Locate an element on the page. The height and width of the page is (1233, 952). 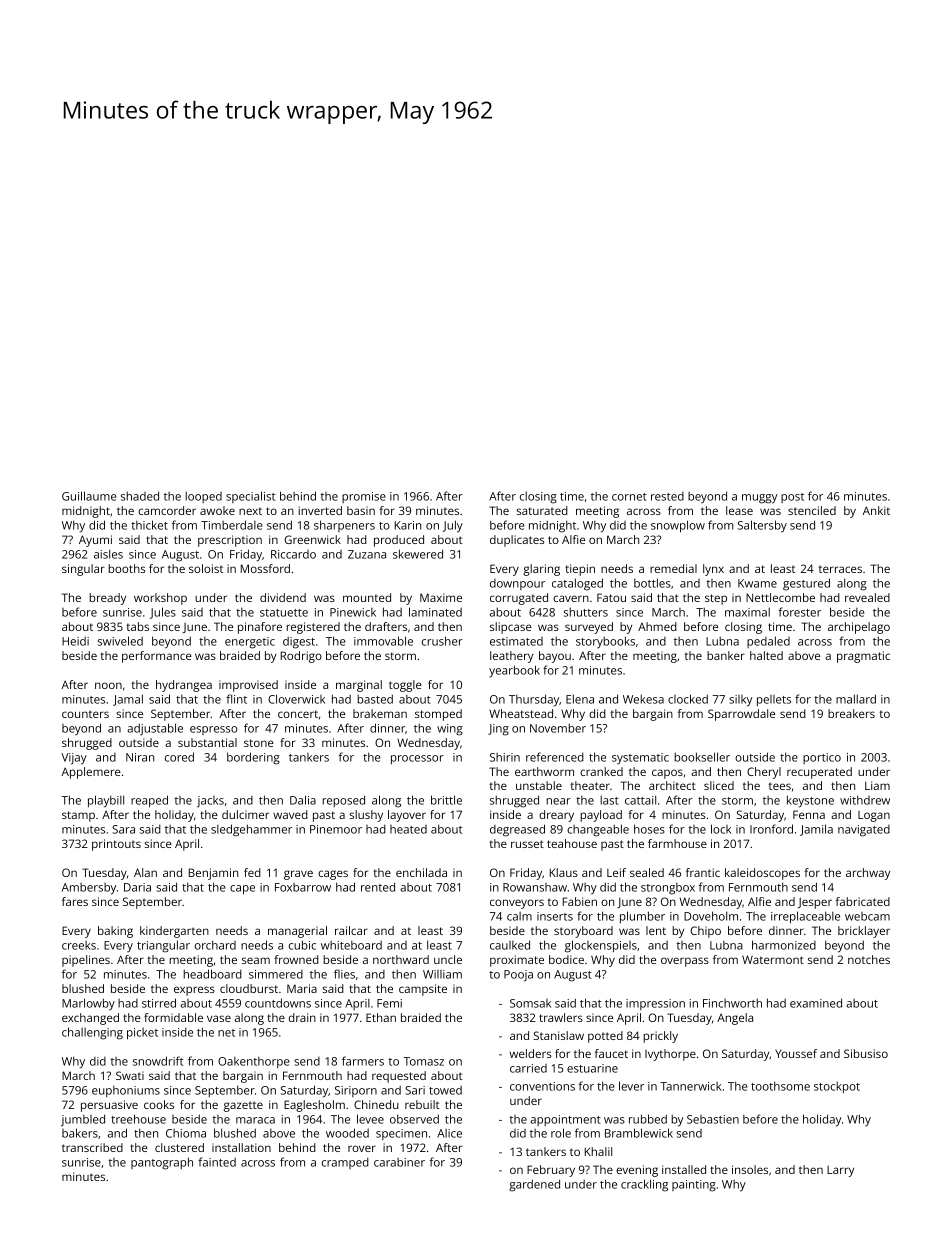
Daria is located at coordinates (137, 887).
